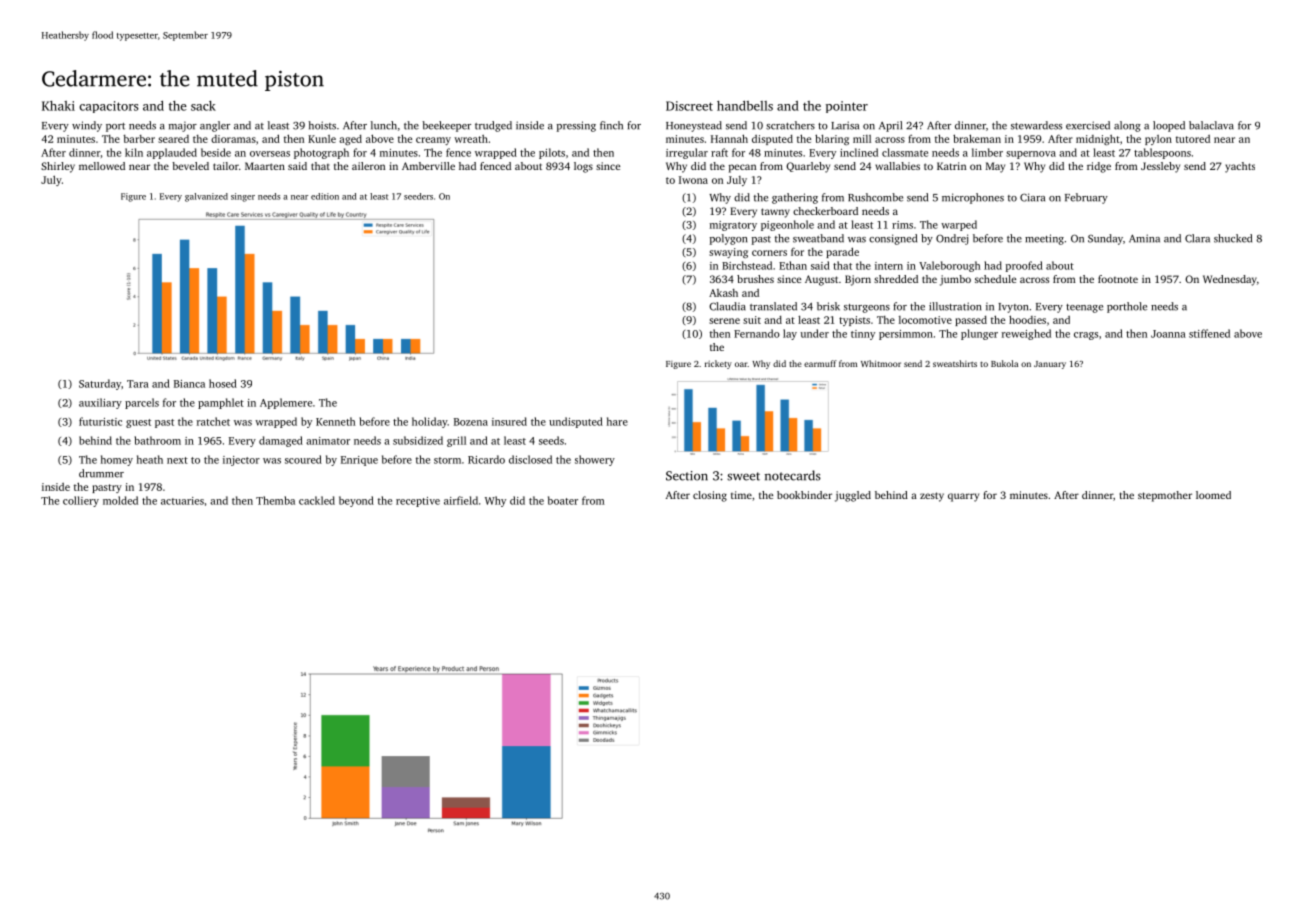 The width and height of the screenshot is (1308, 924). I want to click on edition, so click(325, 196).
